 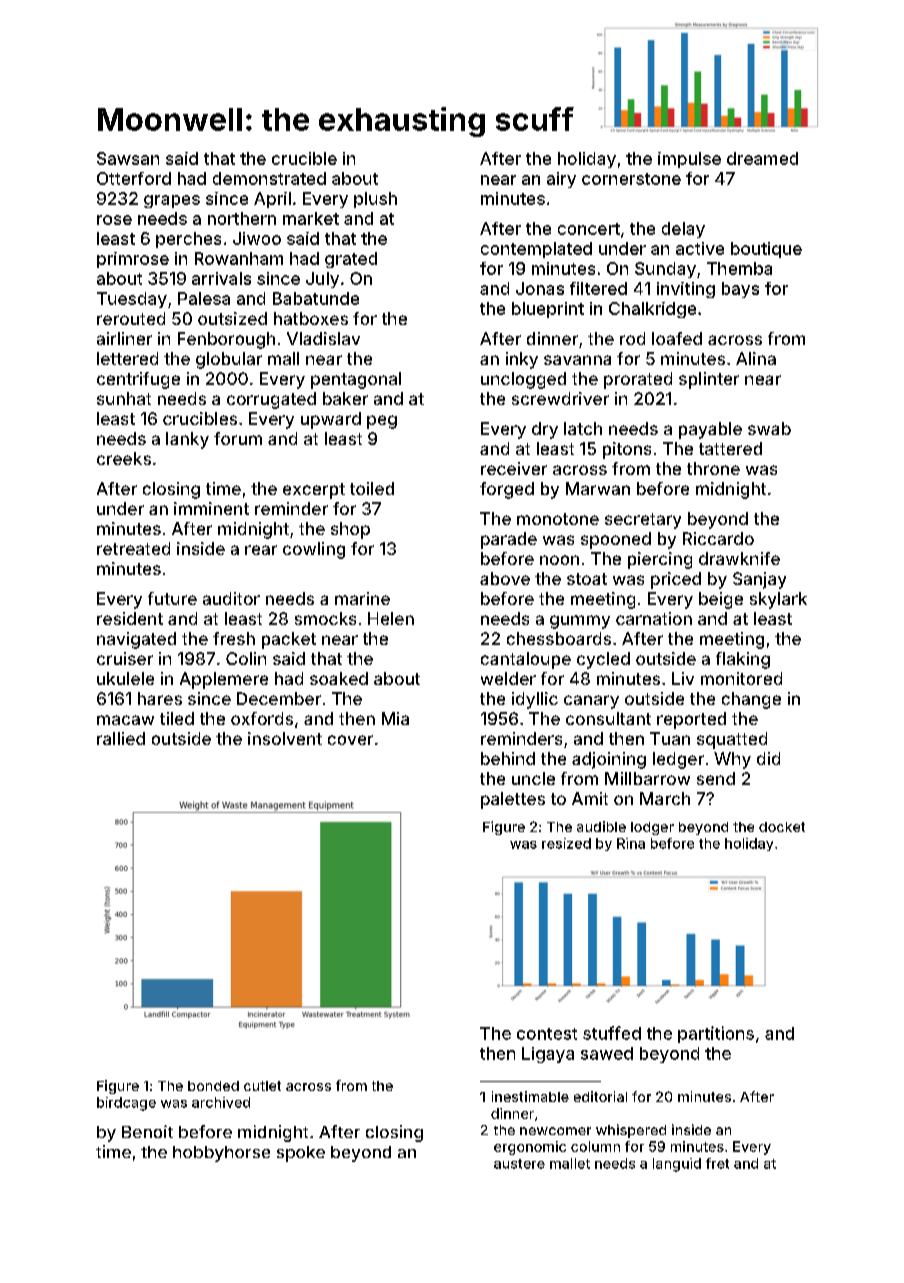 I want to click on Benoit, so click(x=147, y=1131).
